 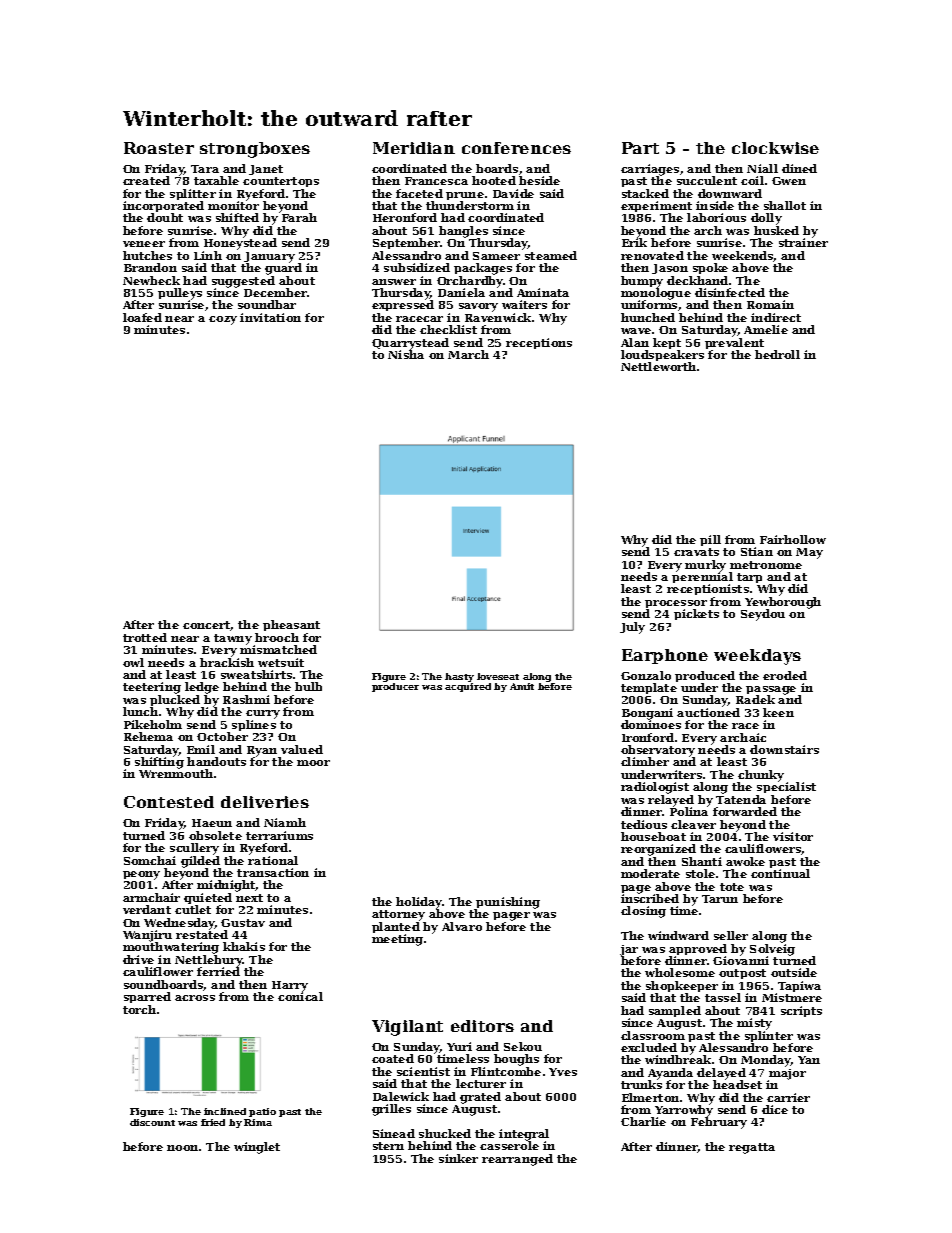 I want to click on visitor, so click(x=793, y=836).
